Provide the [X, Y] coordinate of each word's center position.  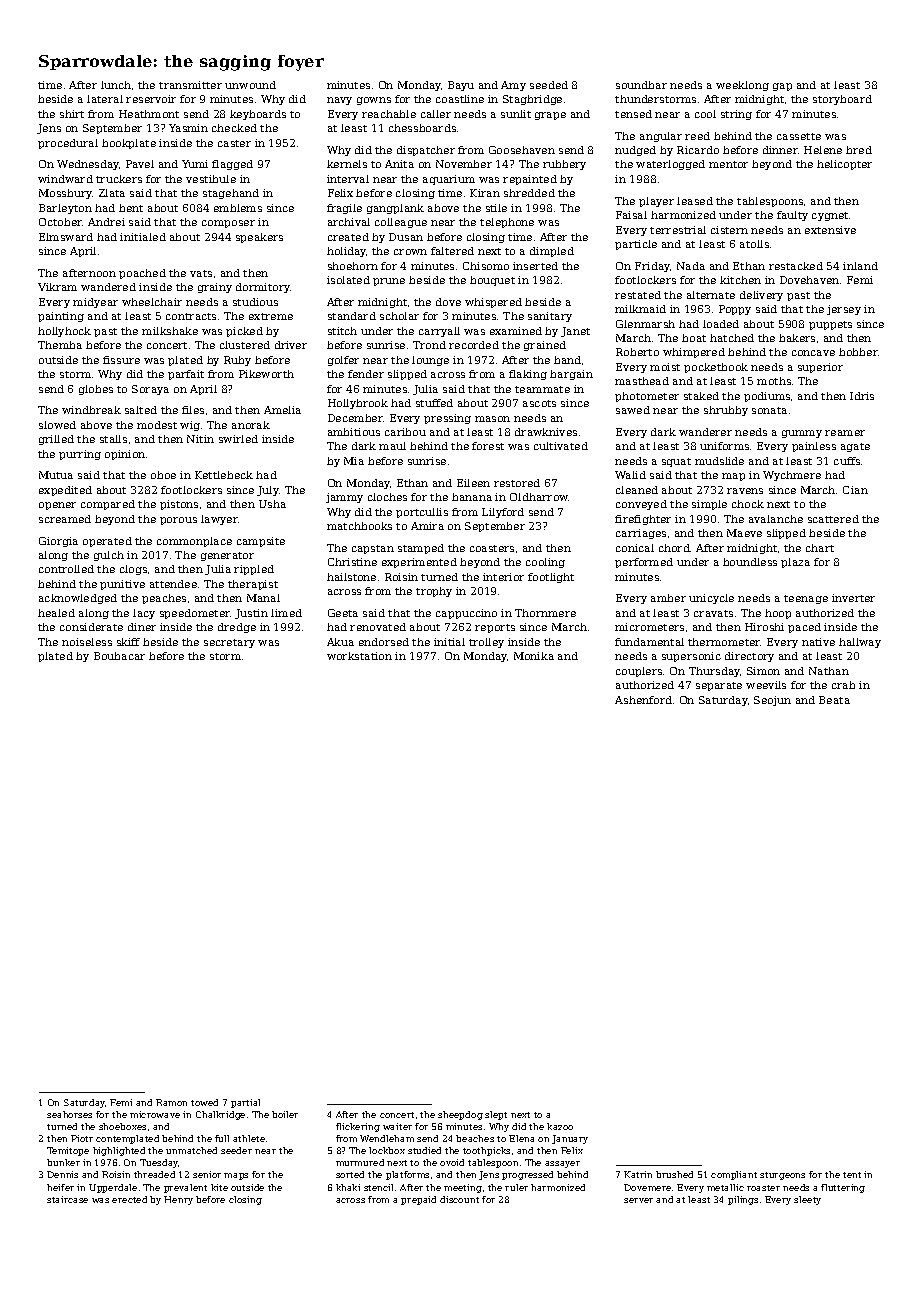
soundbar [641, 85]
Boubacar [119, 656]
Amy [513, 86]
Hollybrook [358, 404]
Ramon [171, 1102]
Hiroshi [764, 627]
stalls [113, 439]
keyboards [258, 115]
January [570, 1139]
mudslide [719, 461]
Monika [534, 656]
